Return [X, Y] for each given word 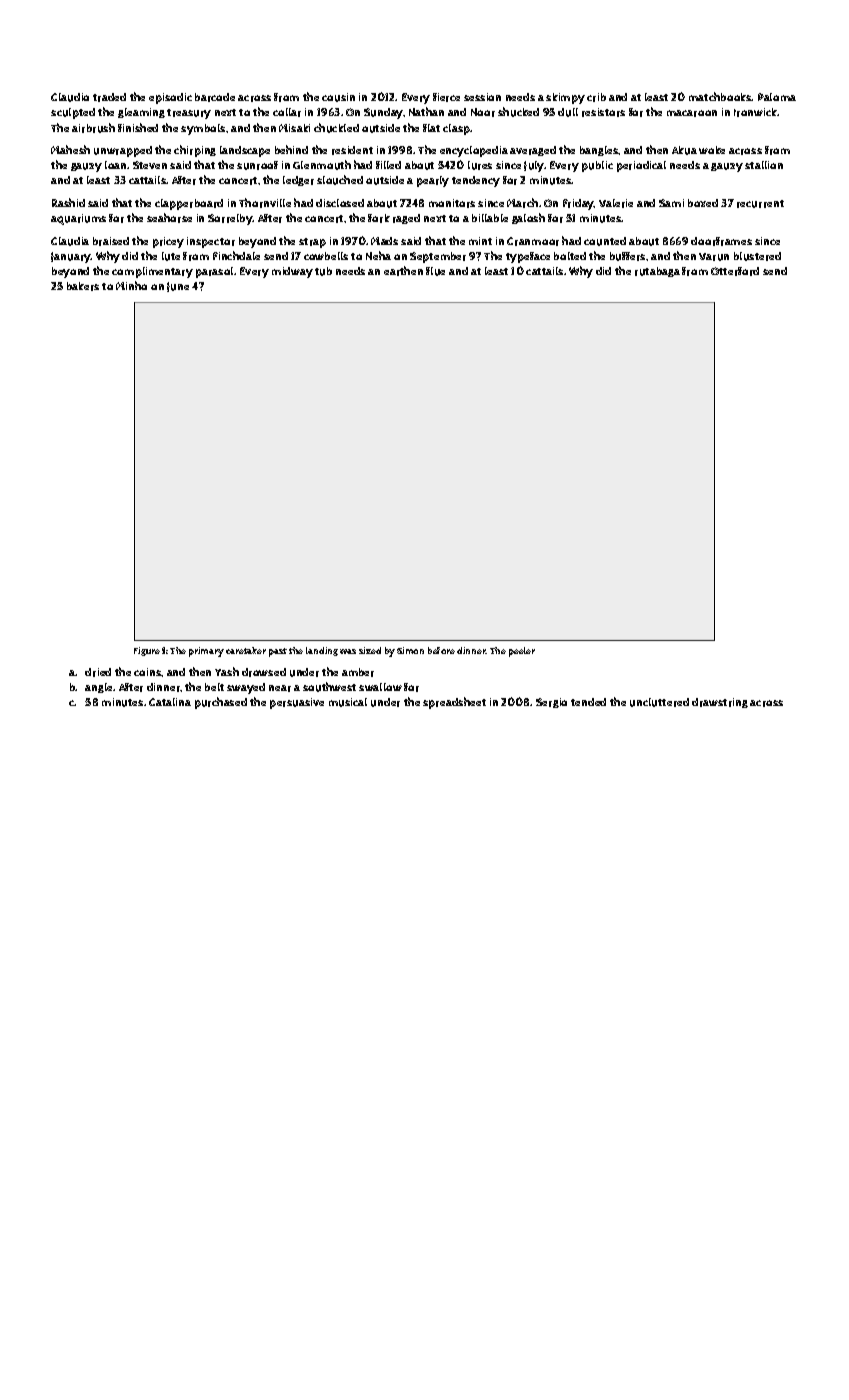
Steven [150, 165]
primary [206, 652]
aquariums [78, 219]
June [178, 287]
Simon [410, 650]
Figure [147, 651]
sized [370, 650]
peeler [522, 652]
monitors [452, 203]
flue [435, 271]
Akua [684, 150]
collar [287, 112]
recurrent [760, 204]
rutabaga [657, 272]
